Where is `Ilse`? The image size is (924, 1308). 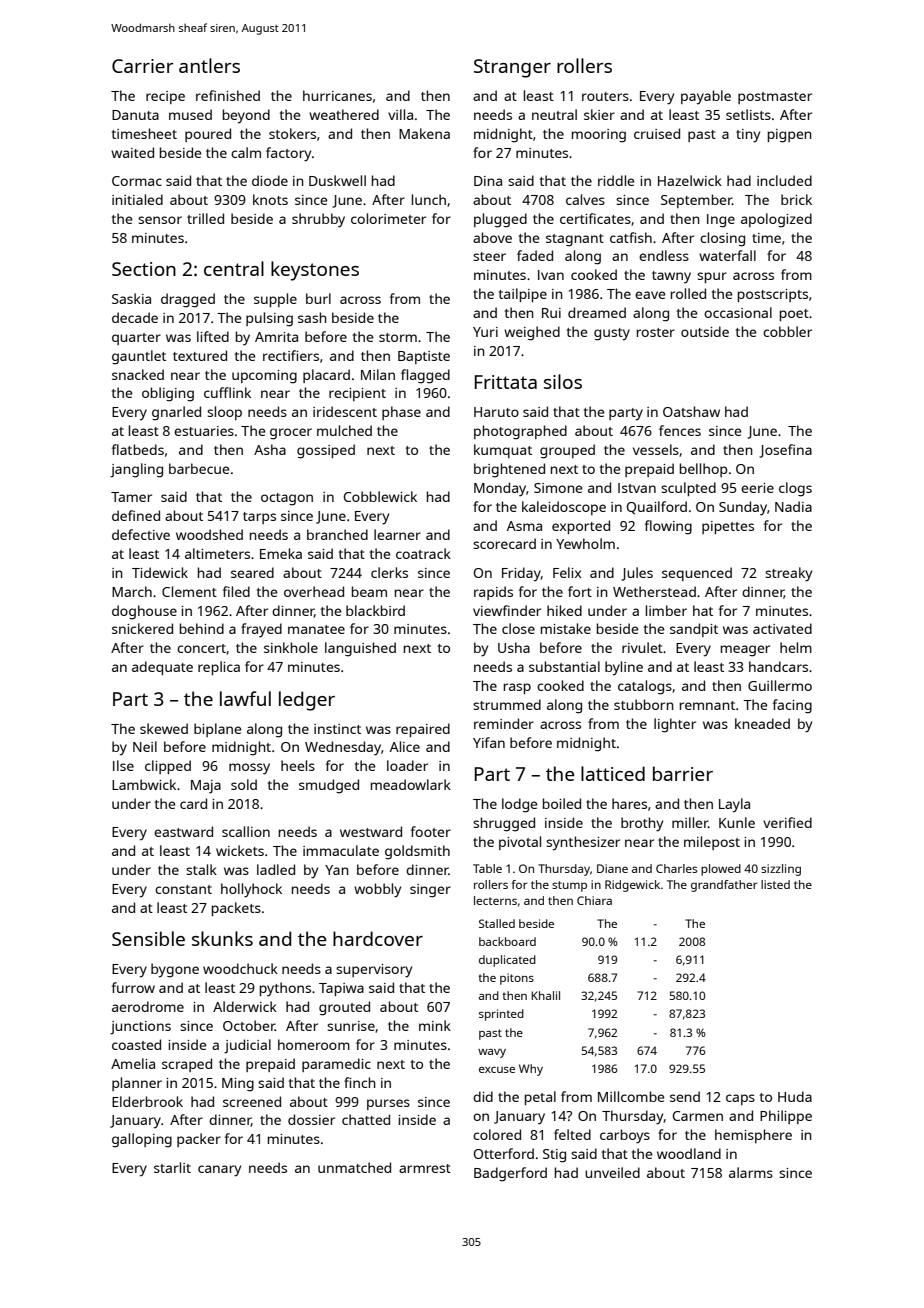 Ilse is located at coordinates (123, 765).
